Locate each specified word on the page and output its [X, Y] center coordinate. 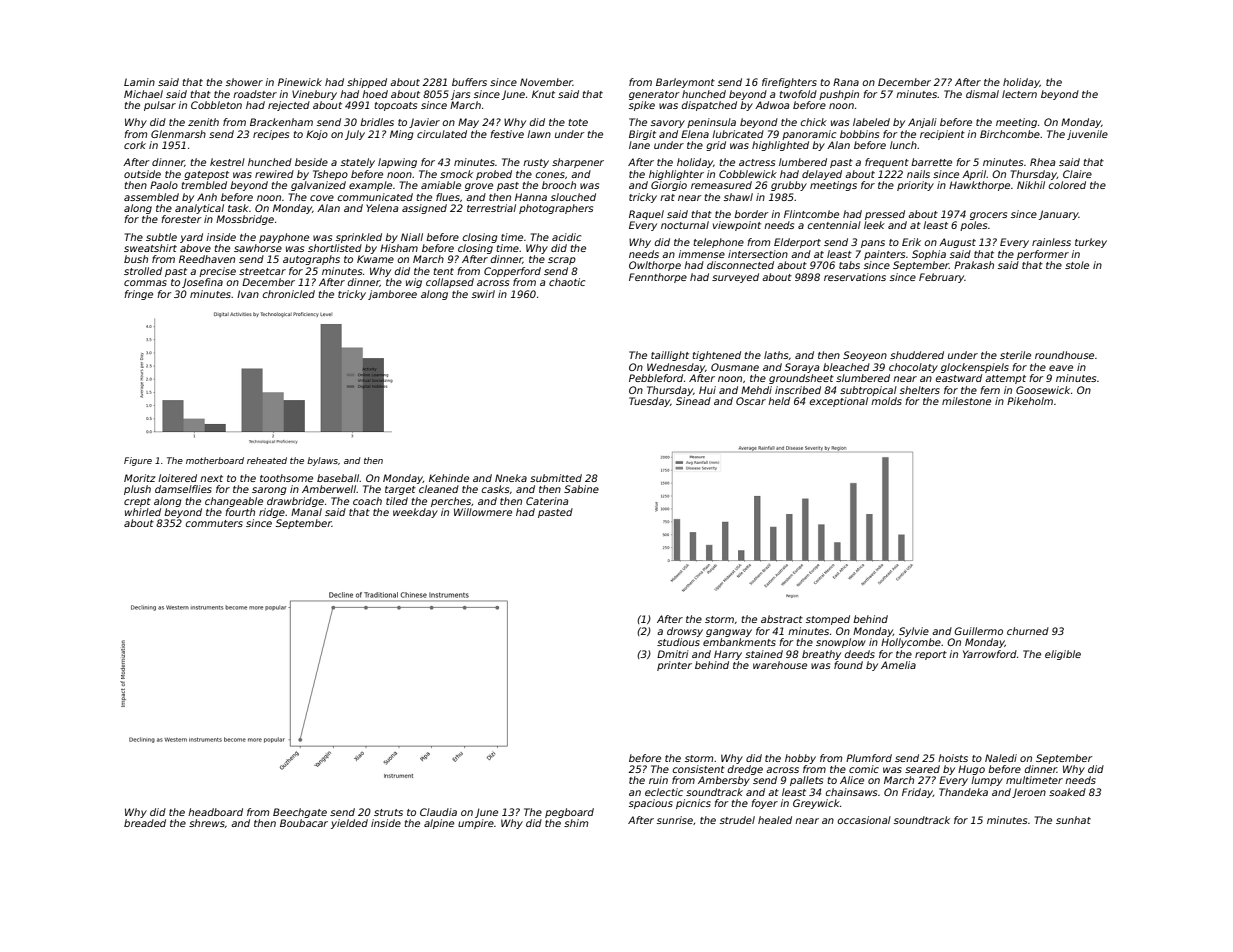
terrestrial [491, 208]
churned [1028, 631]
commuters [214, 523]
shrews [207, 823]
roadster [255, 94]
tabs [849, 265]
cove [322, 198]
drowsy [685, 632]
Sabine [581, 489]
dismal [982, 94]
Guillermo [978, 631]
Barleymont [685, 83]
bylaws [322, 461]
